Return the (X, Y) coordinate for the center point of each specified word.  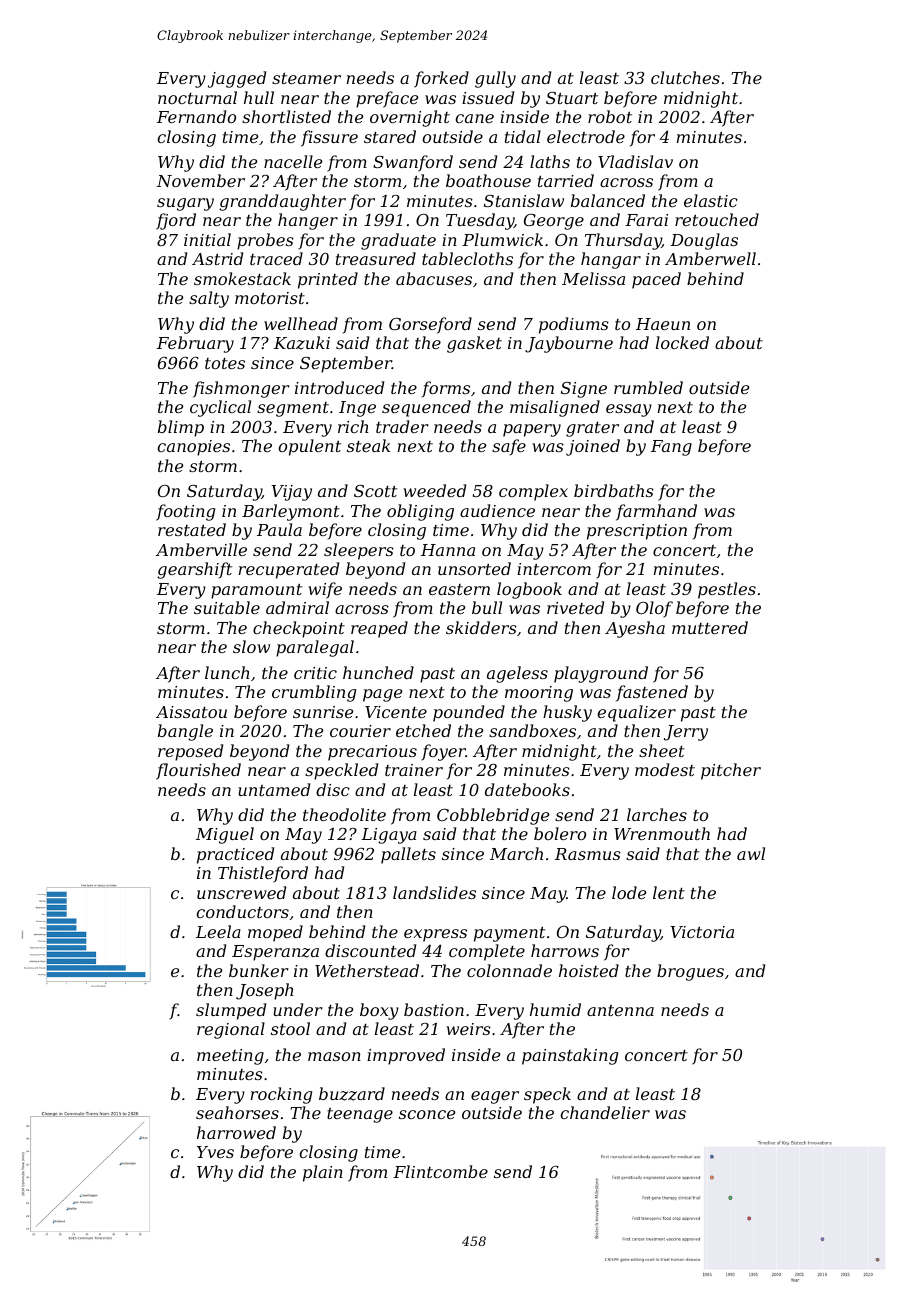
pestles (727, 590)
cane (474, 118)
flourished (198, 771)
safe (509, 447)
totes (225, 363)
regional (231, 1030)
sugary (185, 204)
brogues (690, 972)
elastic (711, 200)
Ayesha (635, 629)
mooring (539, 694)
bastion (434, 1009)
